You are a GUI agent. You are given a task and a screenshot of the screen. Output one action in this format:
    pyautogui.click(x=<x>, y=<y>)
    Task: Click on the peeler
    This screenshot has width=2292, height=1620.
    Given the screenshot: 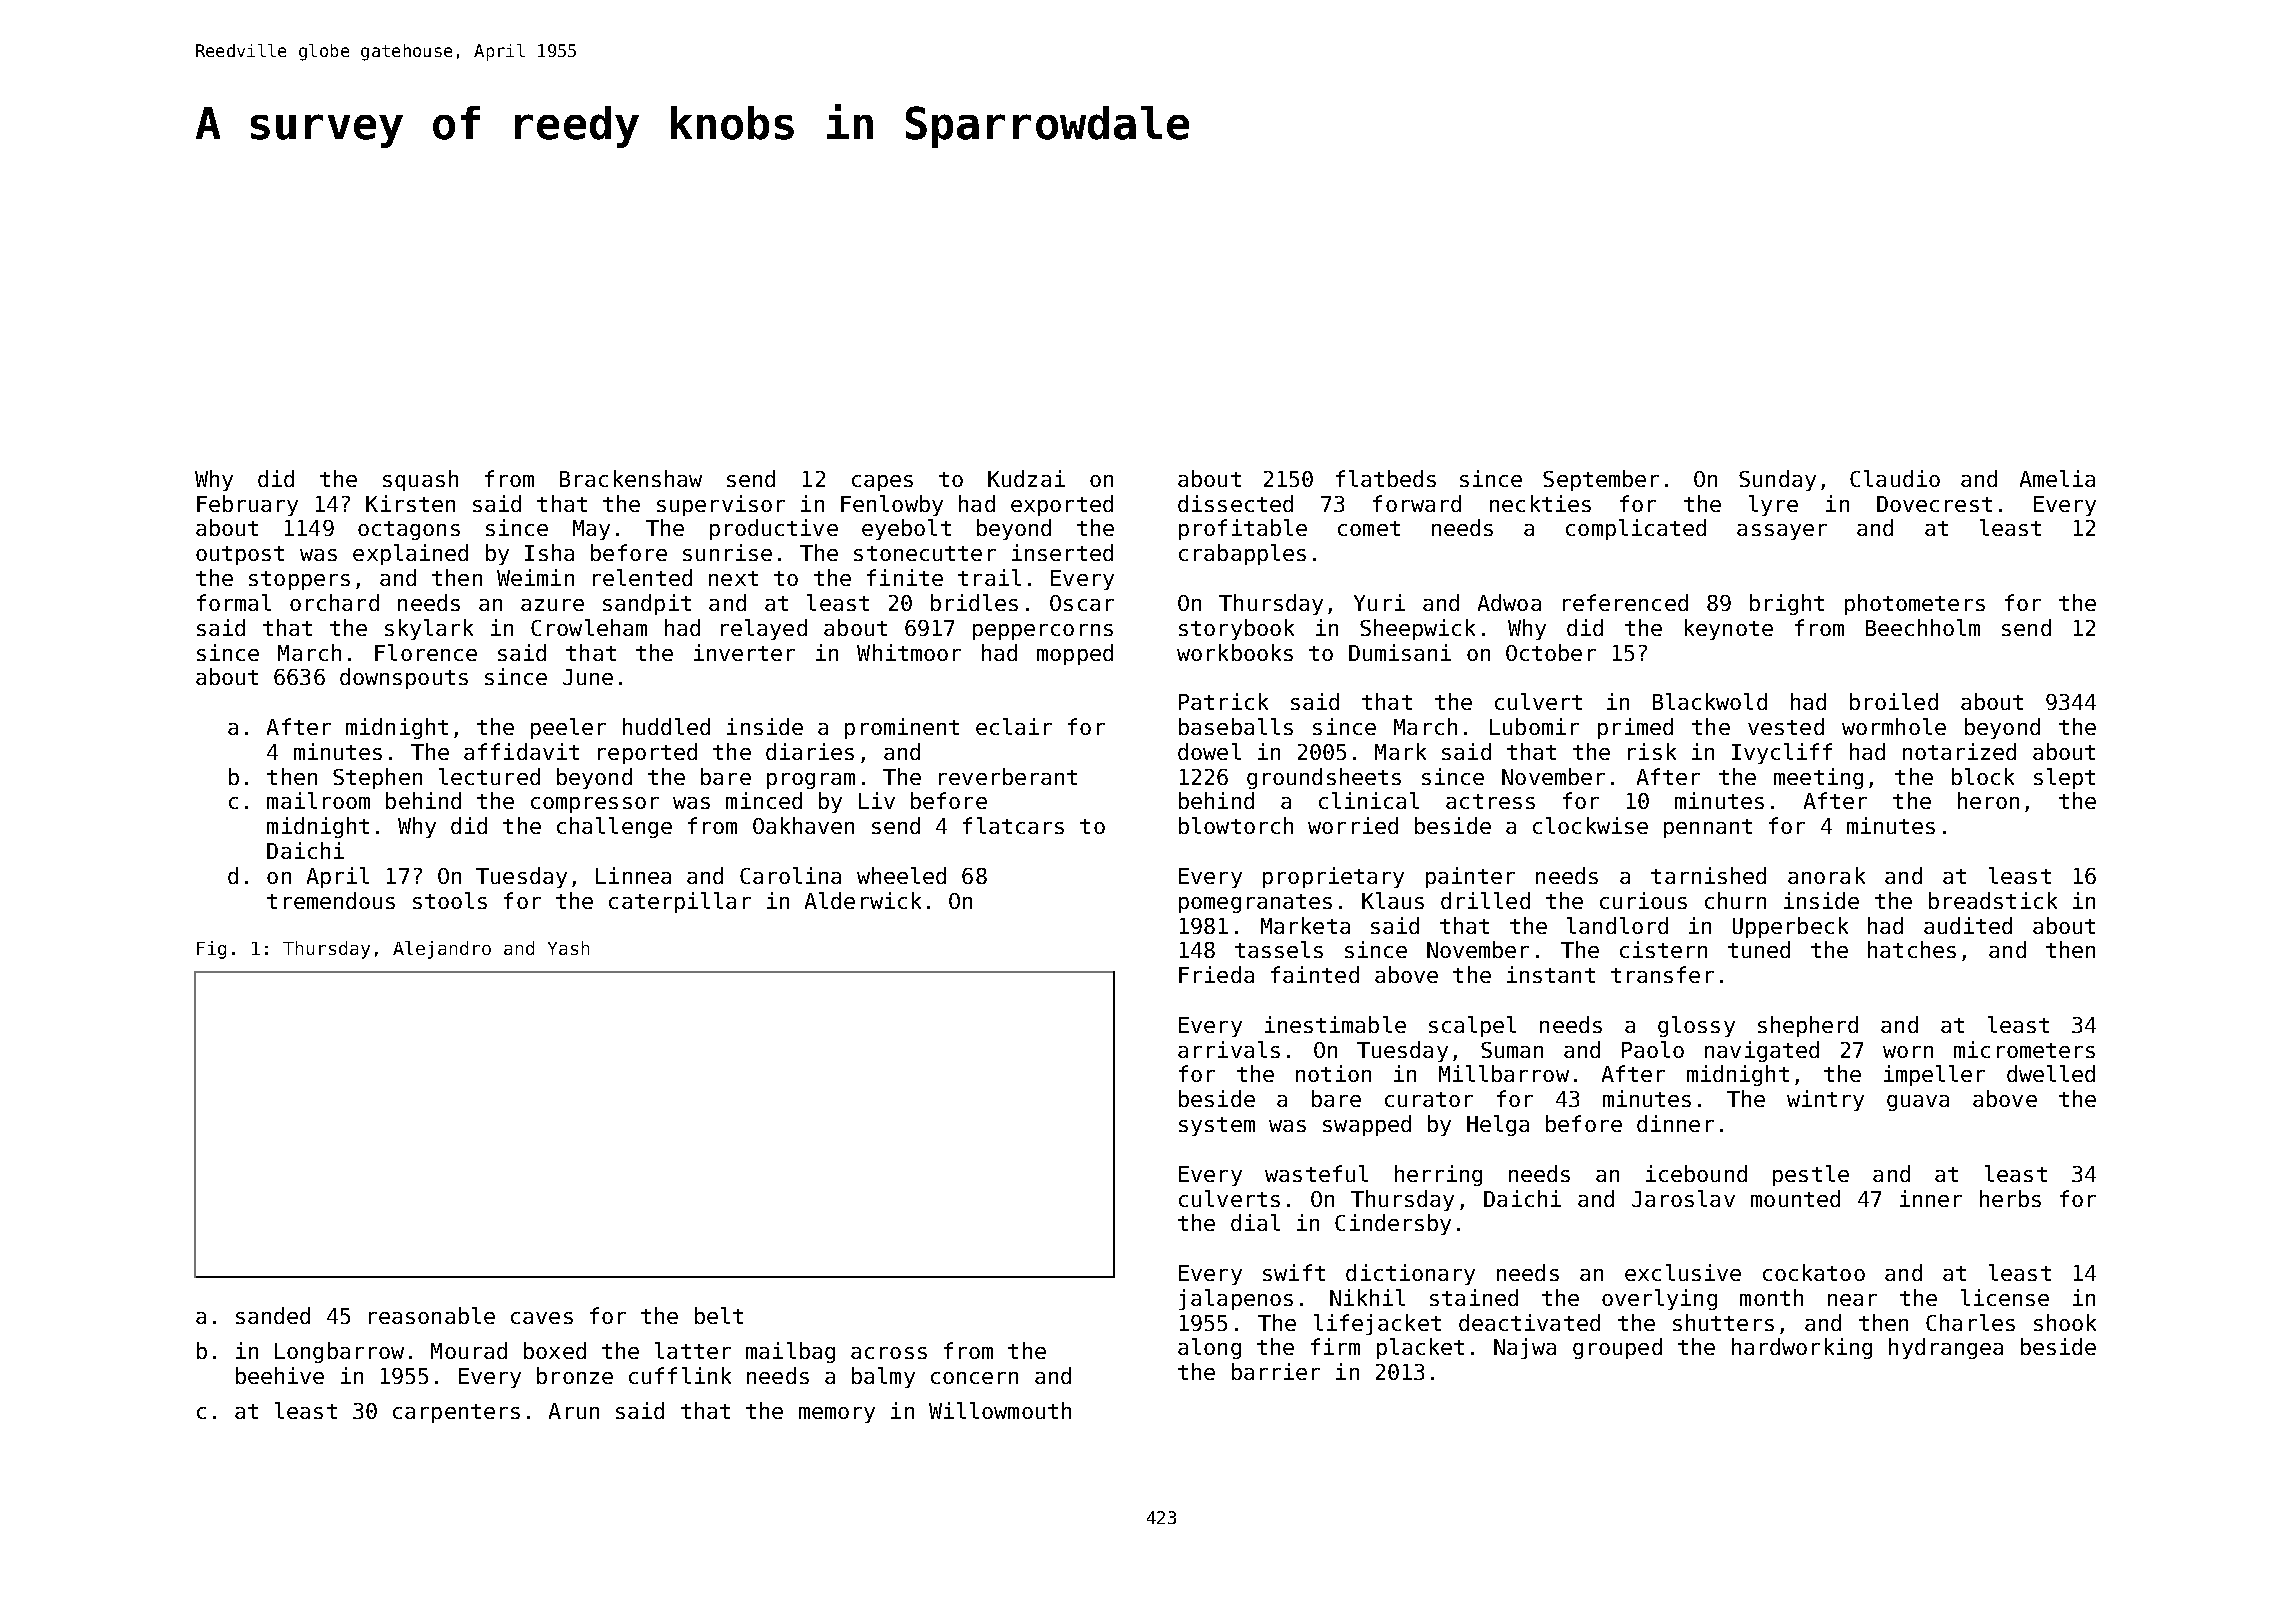 What is the action you would take?
    pyautogui.click(x=568, y=728)
